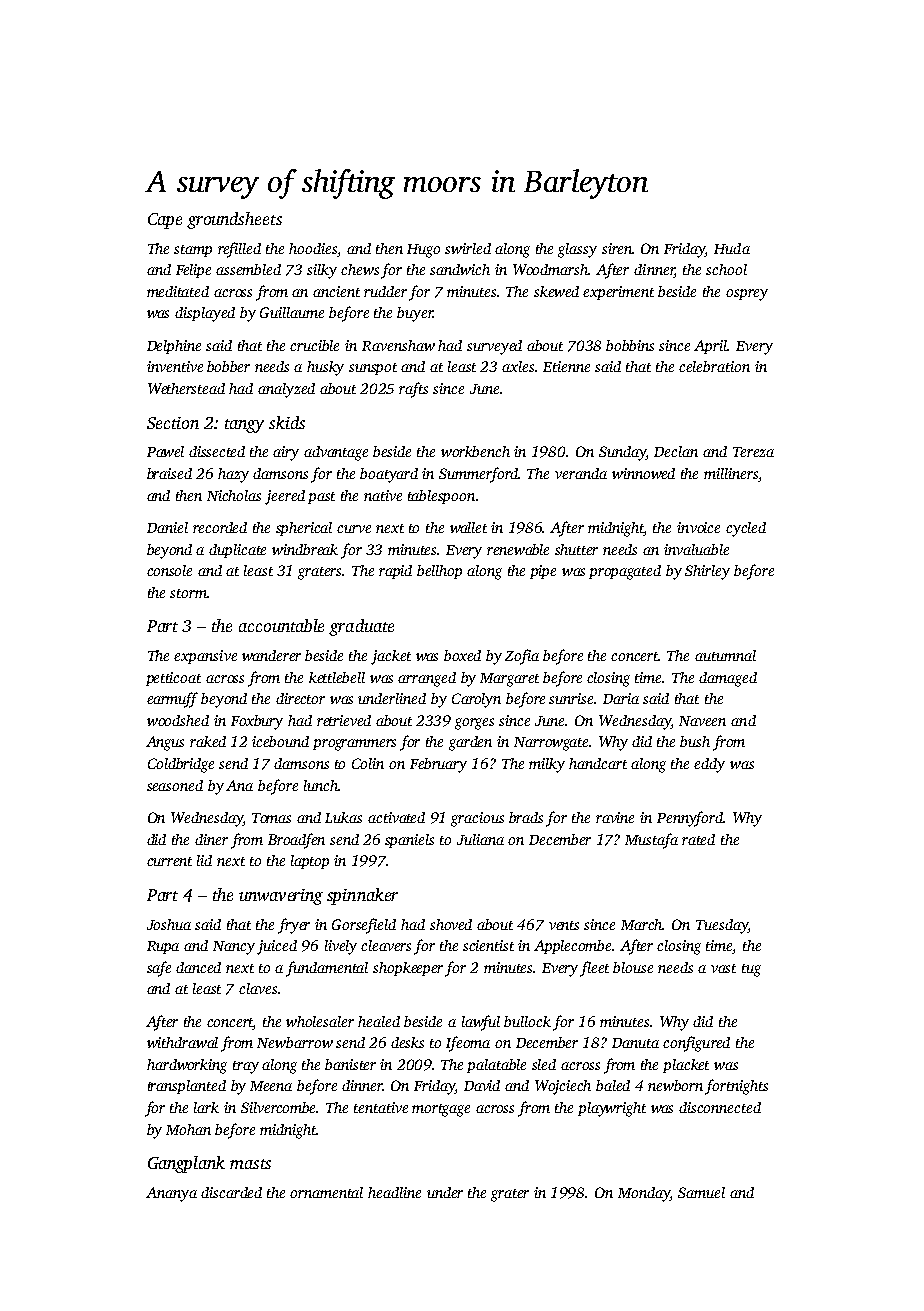 This screenshot has width=924, height=1311. I want to click on gorges, so click(474, 724).
